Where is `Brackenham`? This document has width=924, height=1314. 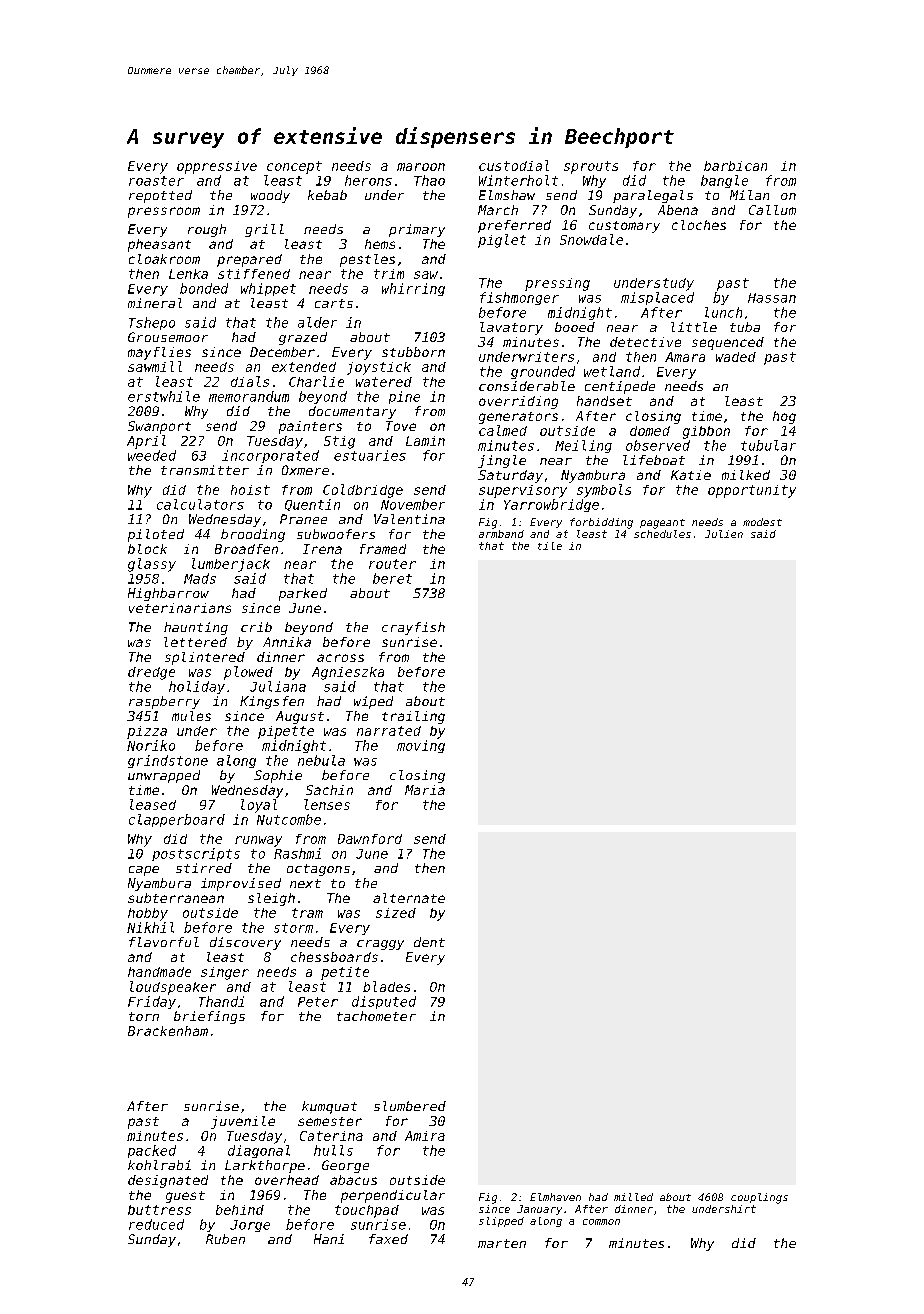
Brackenham is located at coordinates (168, 1031).
